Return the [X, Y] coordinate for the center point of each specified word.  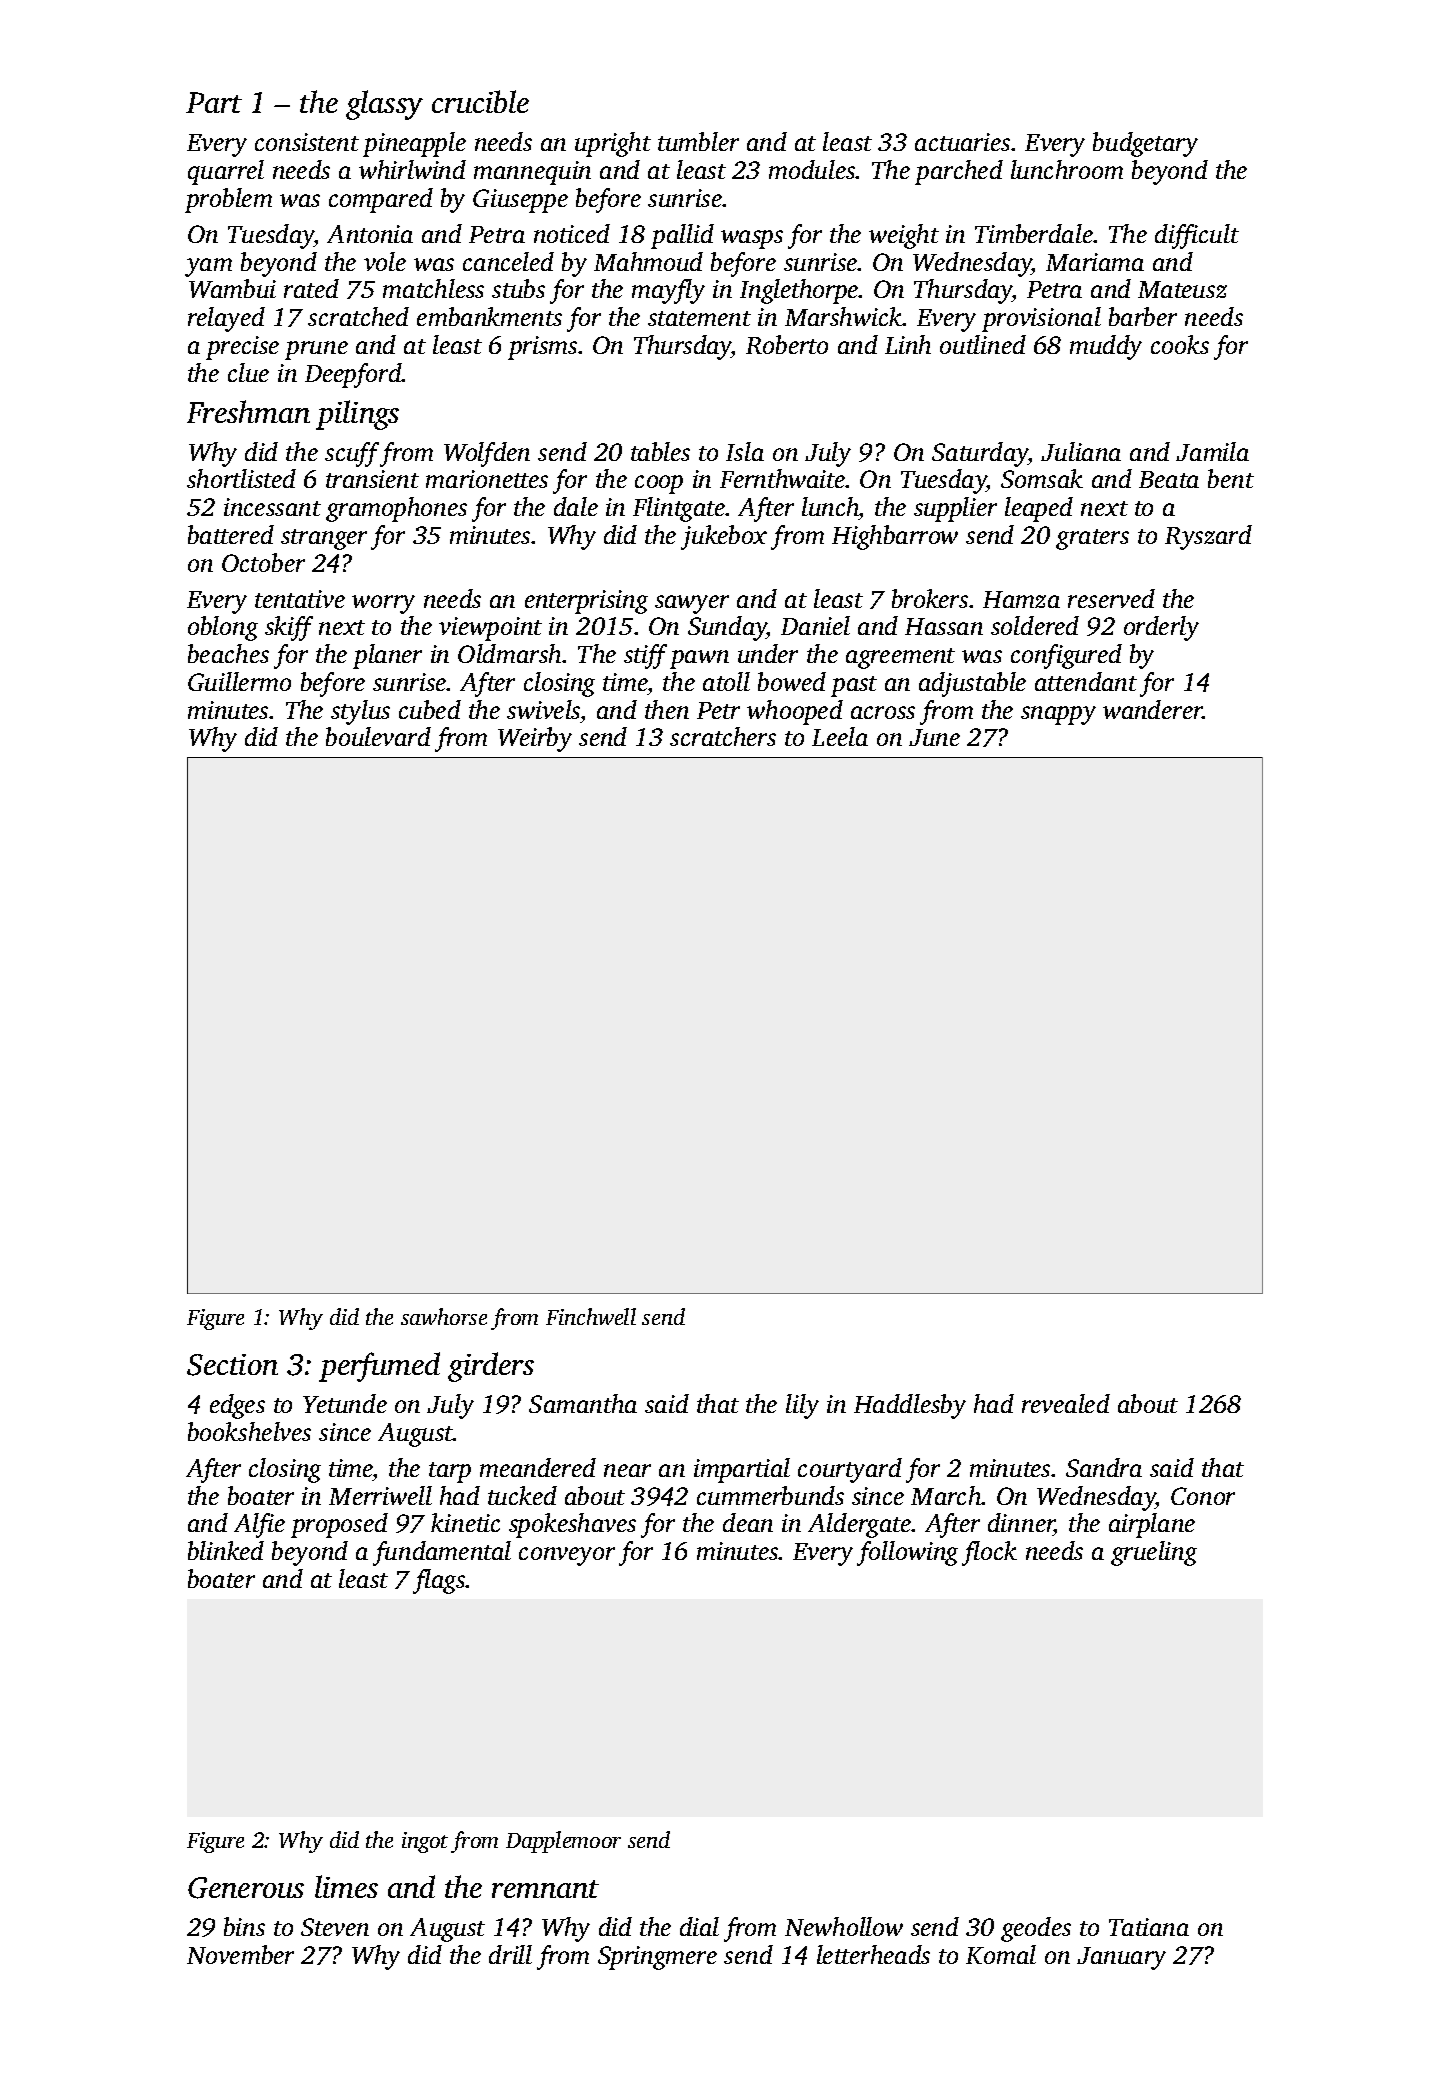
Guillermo [239, 681]
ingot [425, 1842]
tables [660, 451]
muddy [1106, 347]
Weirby [535, 739]
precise [242, 348]
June [934, 737]
